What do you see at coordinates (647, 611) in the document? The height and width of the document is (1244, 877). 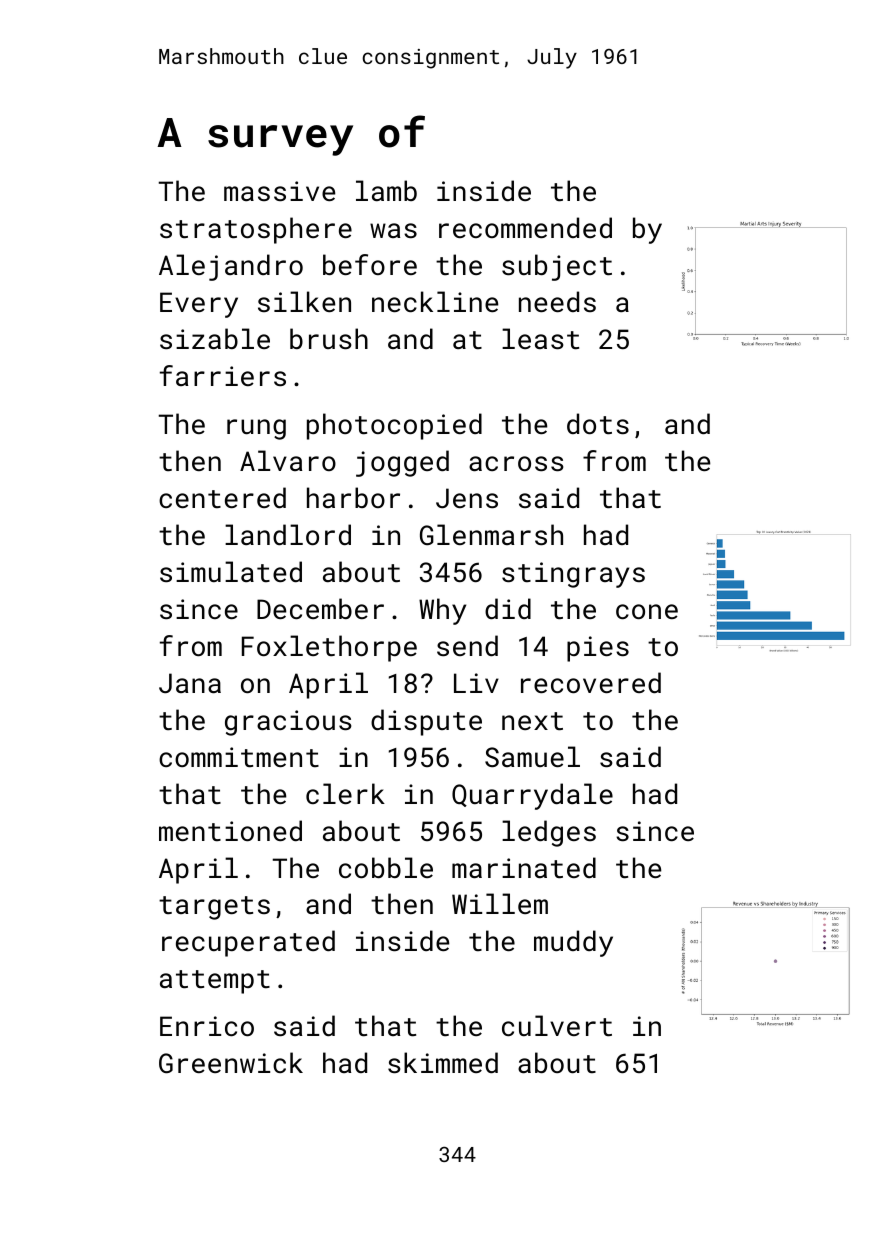 I see `cone` at bounding box center [647, 611].
